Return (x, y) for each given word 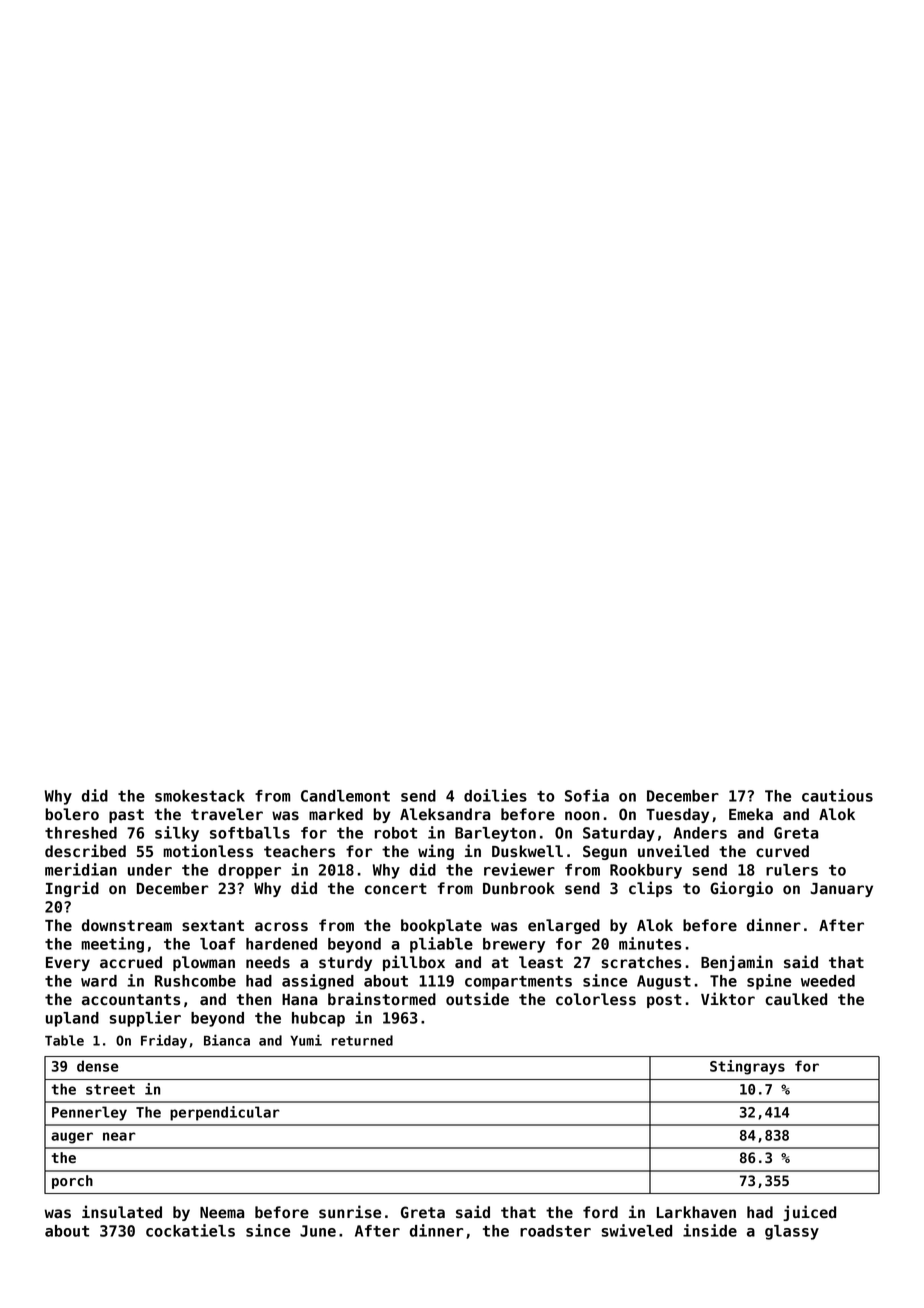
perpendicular (225, 1113)
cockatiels (190, 1230)
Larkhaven (696, 1212)
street (110, 1089)
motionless (208, 851)
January (841, 890)
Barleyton (495, 834)
